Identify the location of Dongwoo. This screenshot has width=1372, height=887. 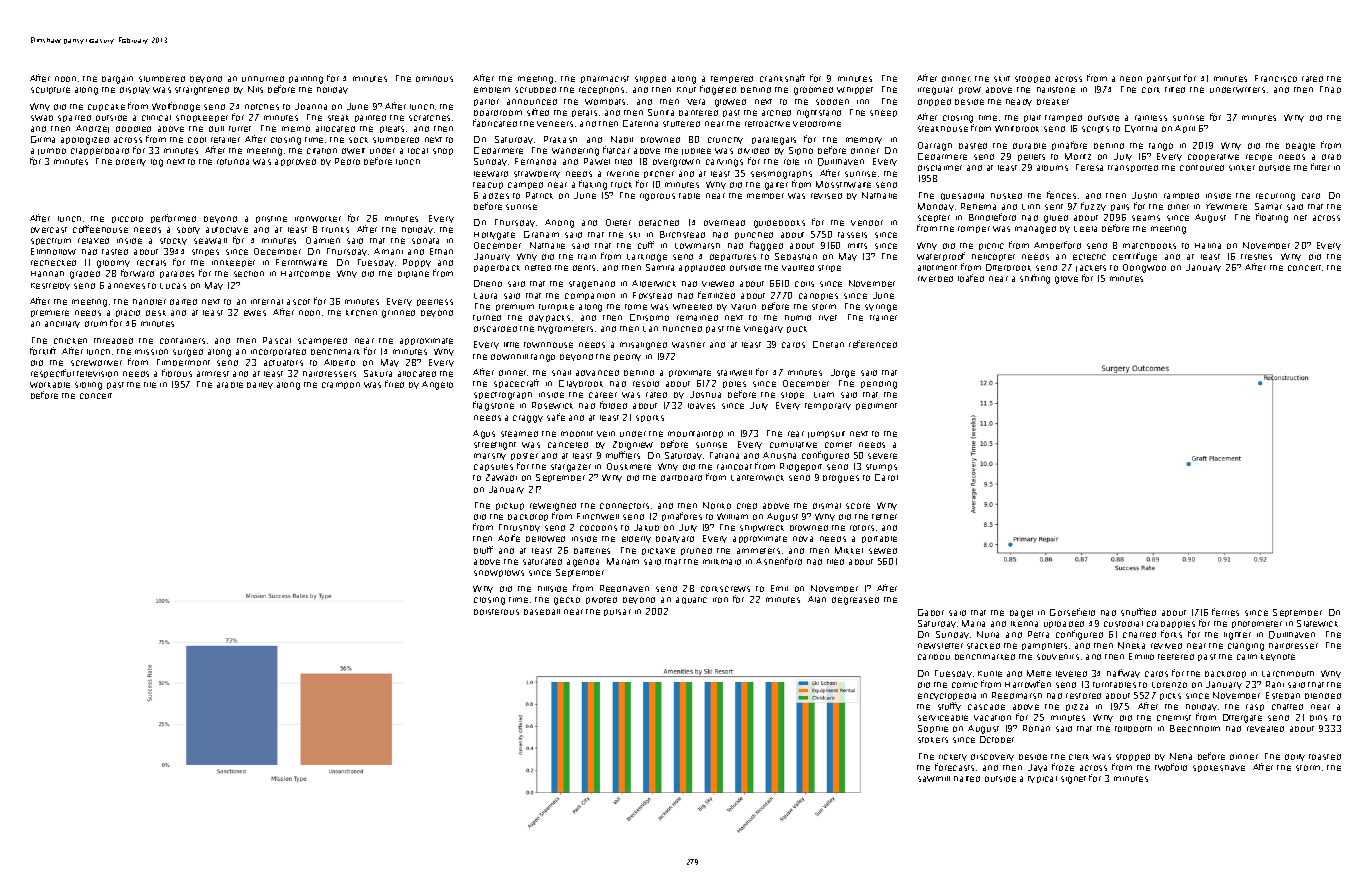
(1144, 268).
